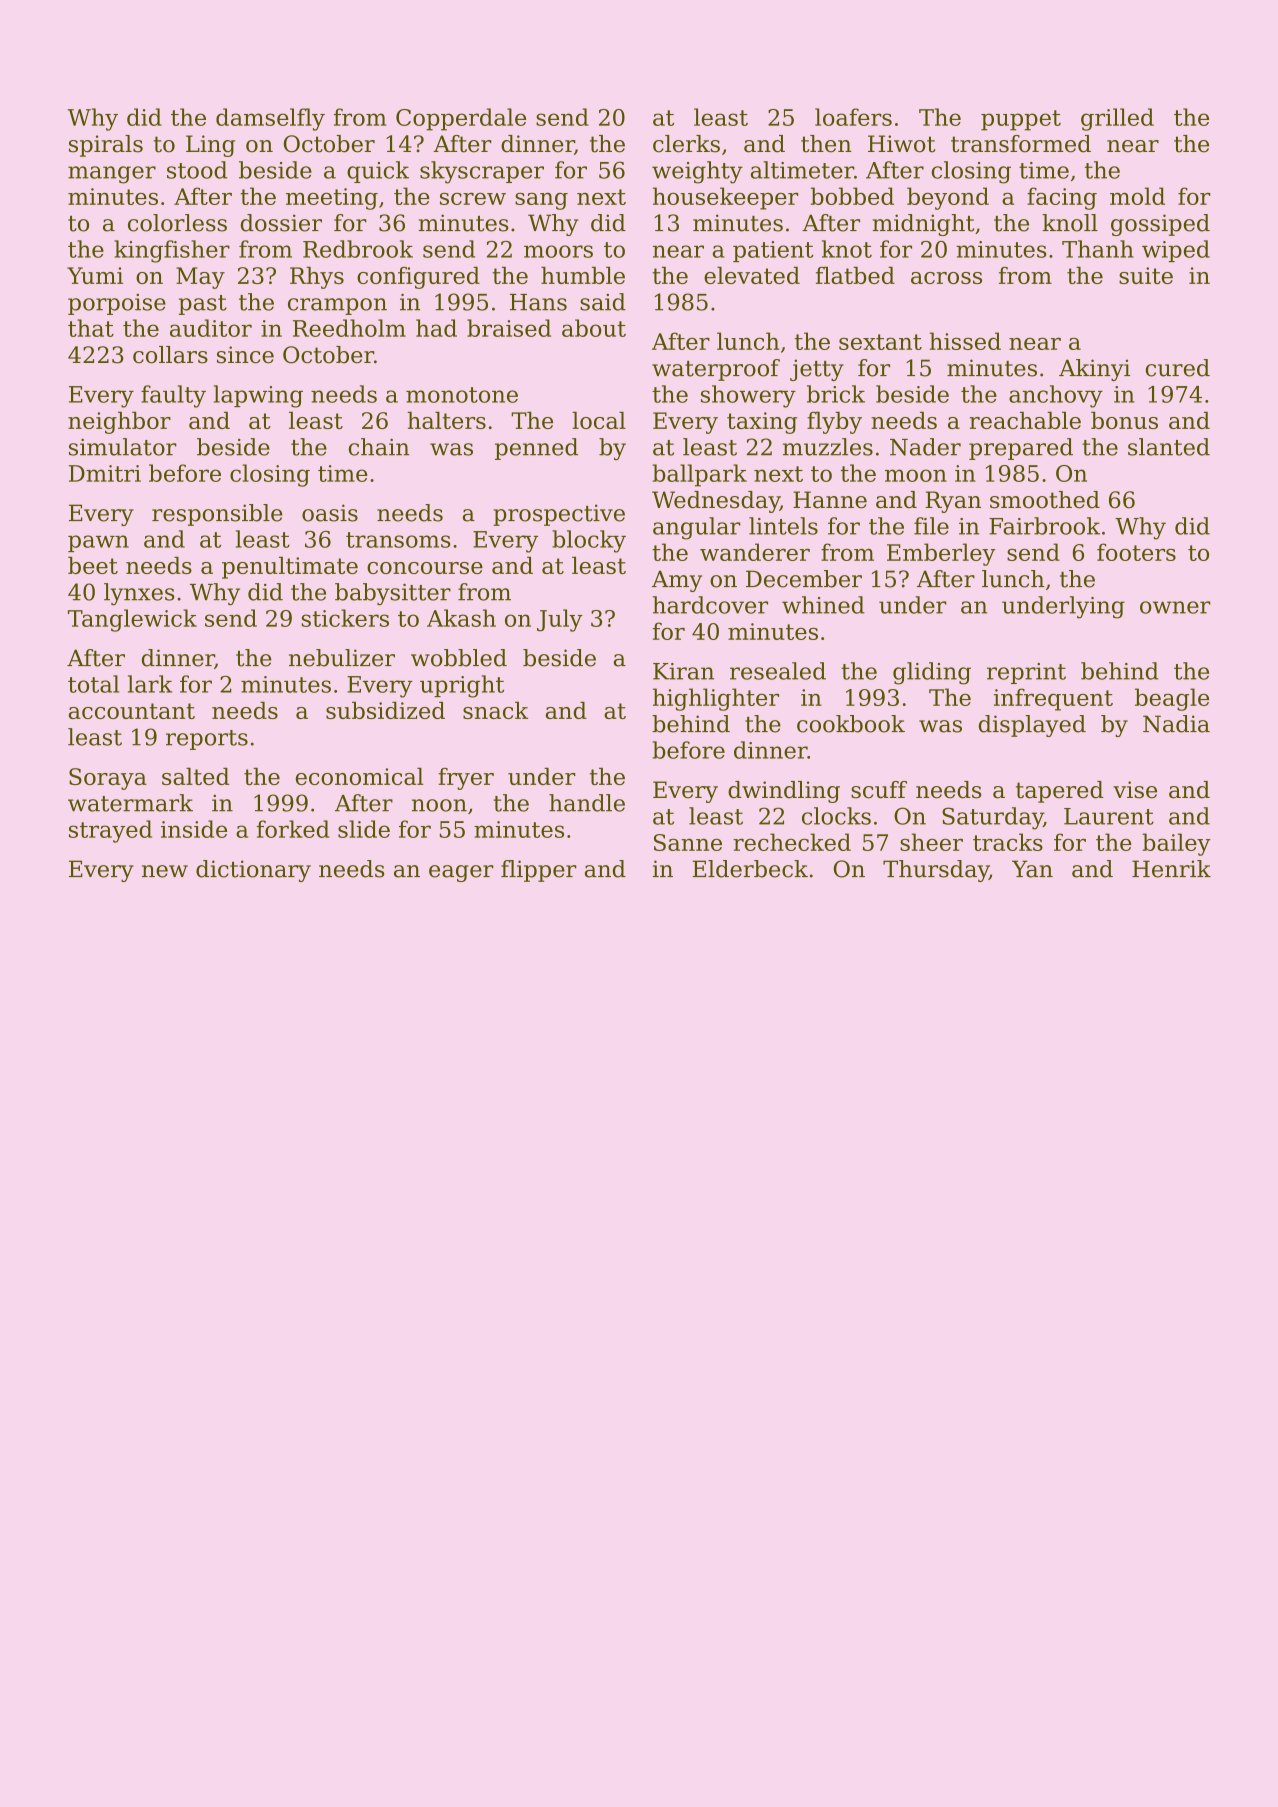 The image size is (1278, 1807). Describe the element at coordinates (360, 776) in the image. I see `economical` at that location.
